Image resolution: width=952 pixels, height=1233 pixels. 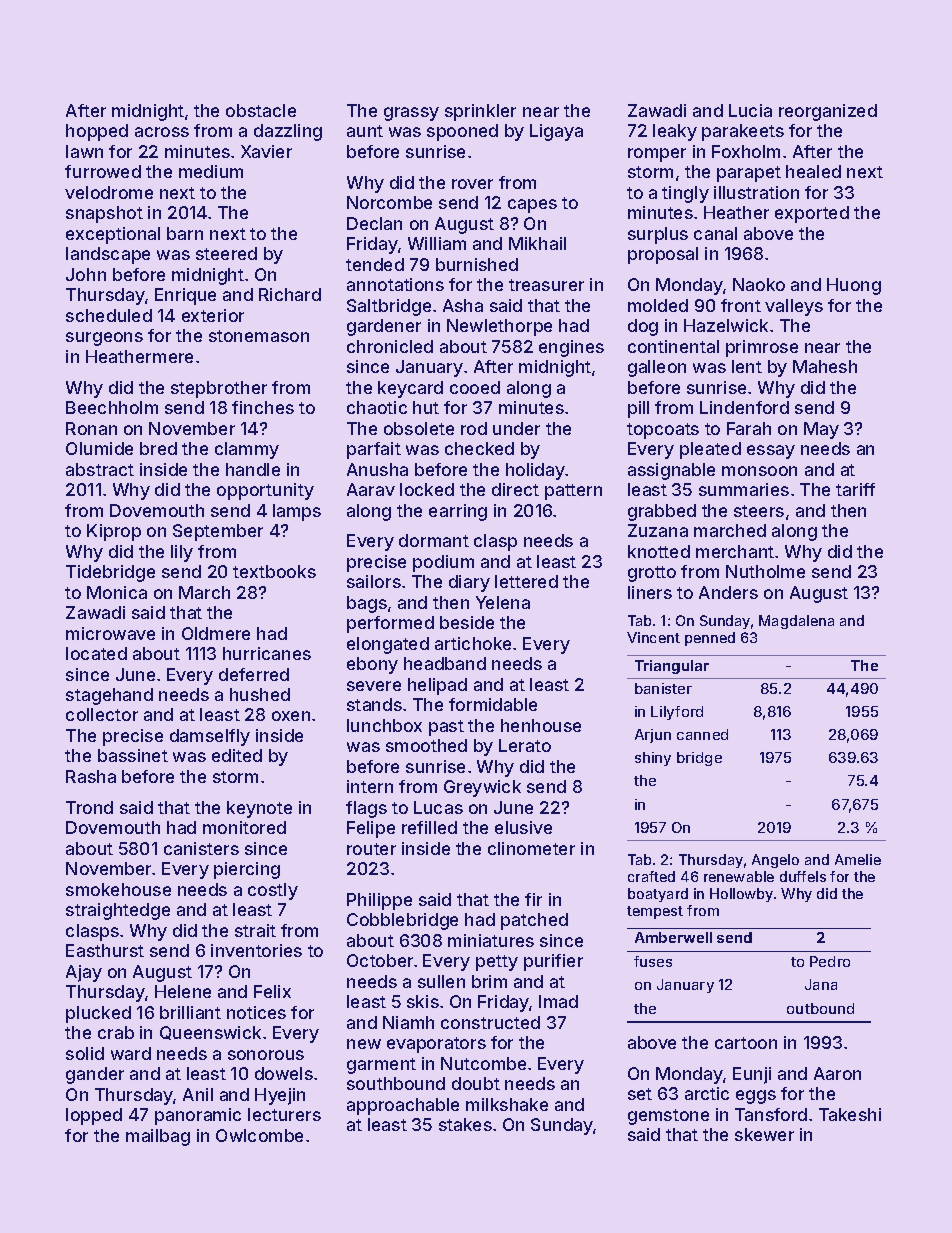 I want to click on opportunity, so click(x=265, y=491).
